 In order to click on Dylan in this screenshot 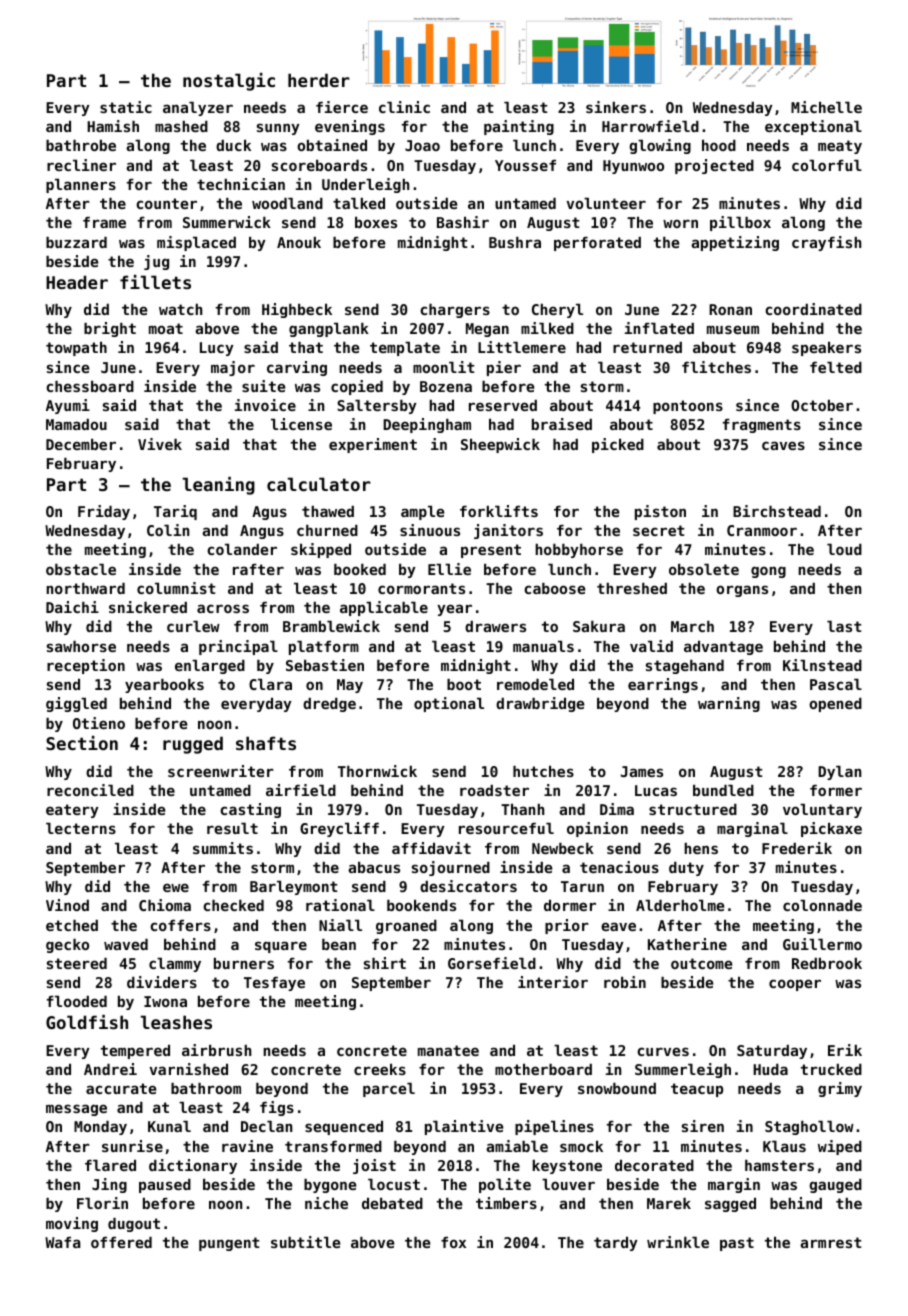, I will do `click(839, 773)`.
